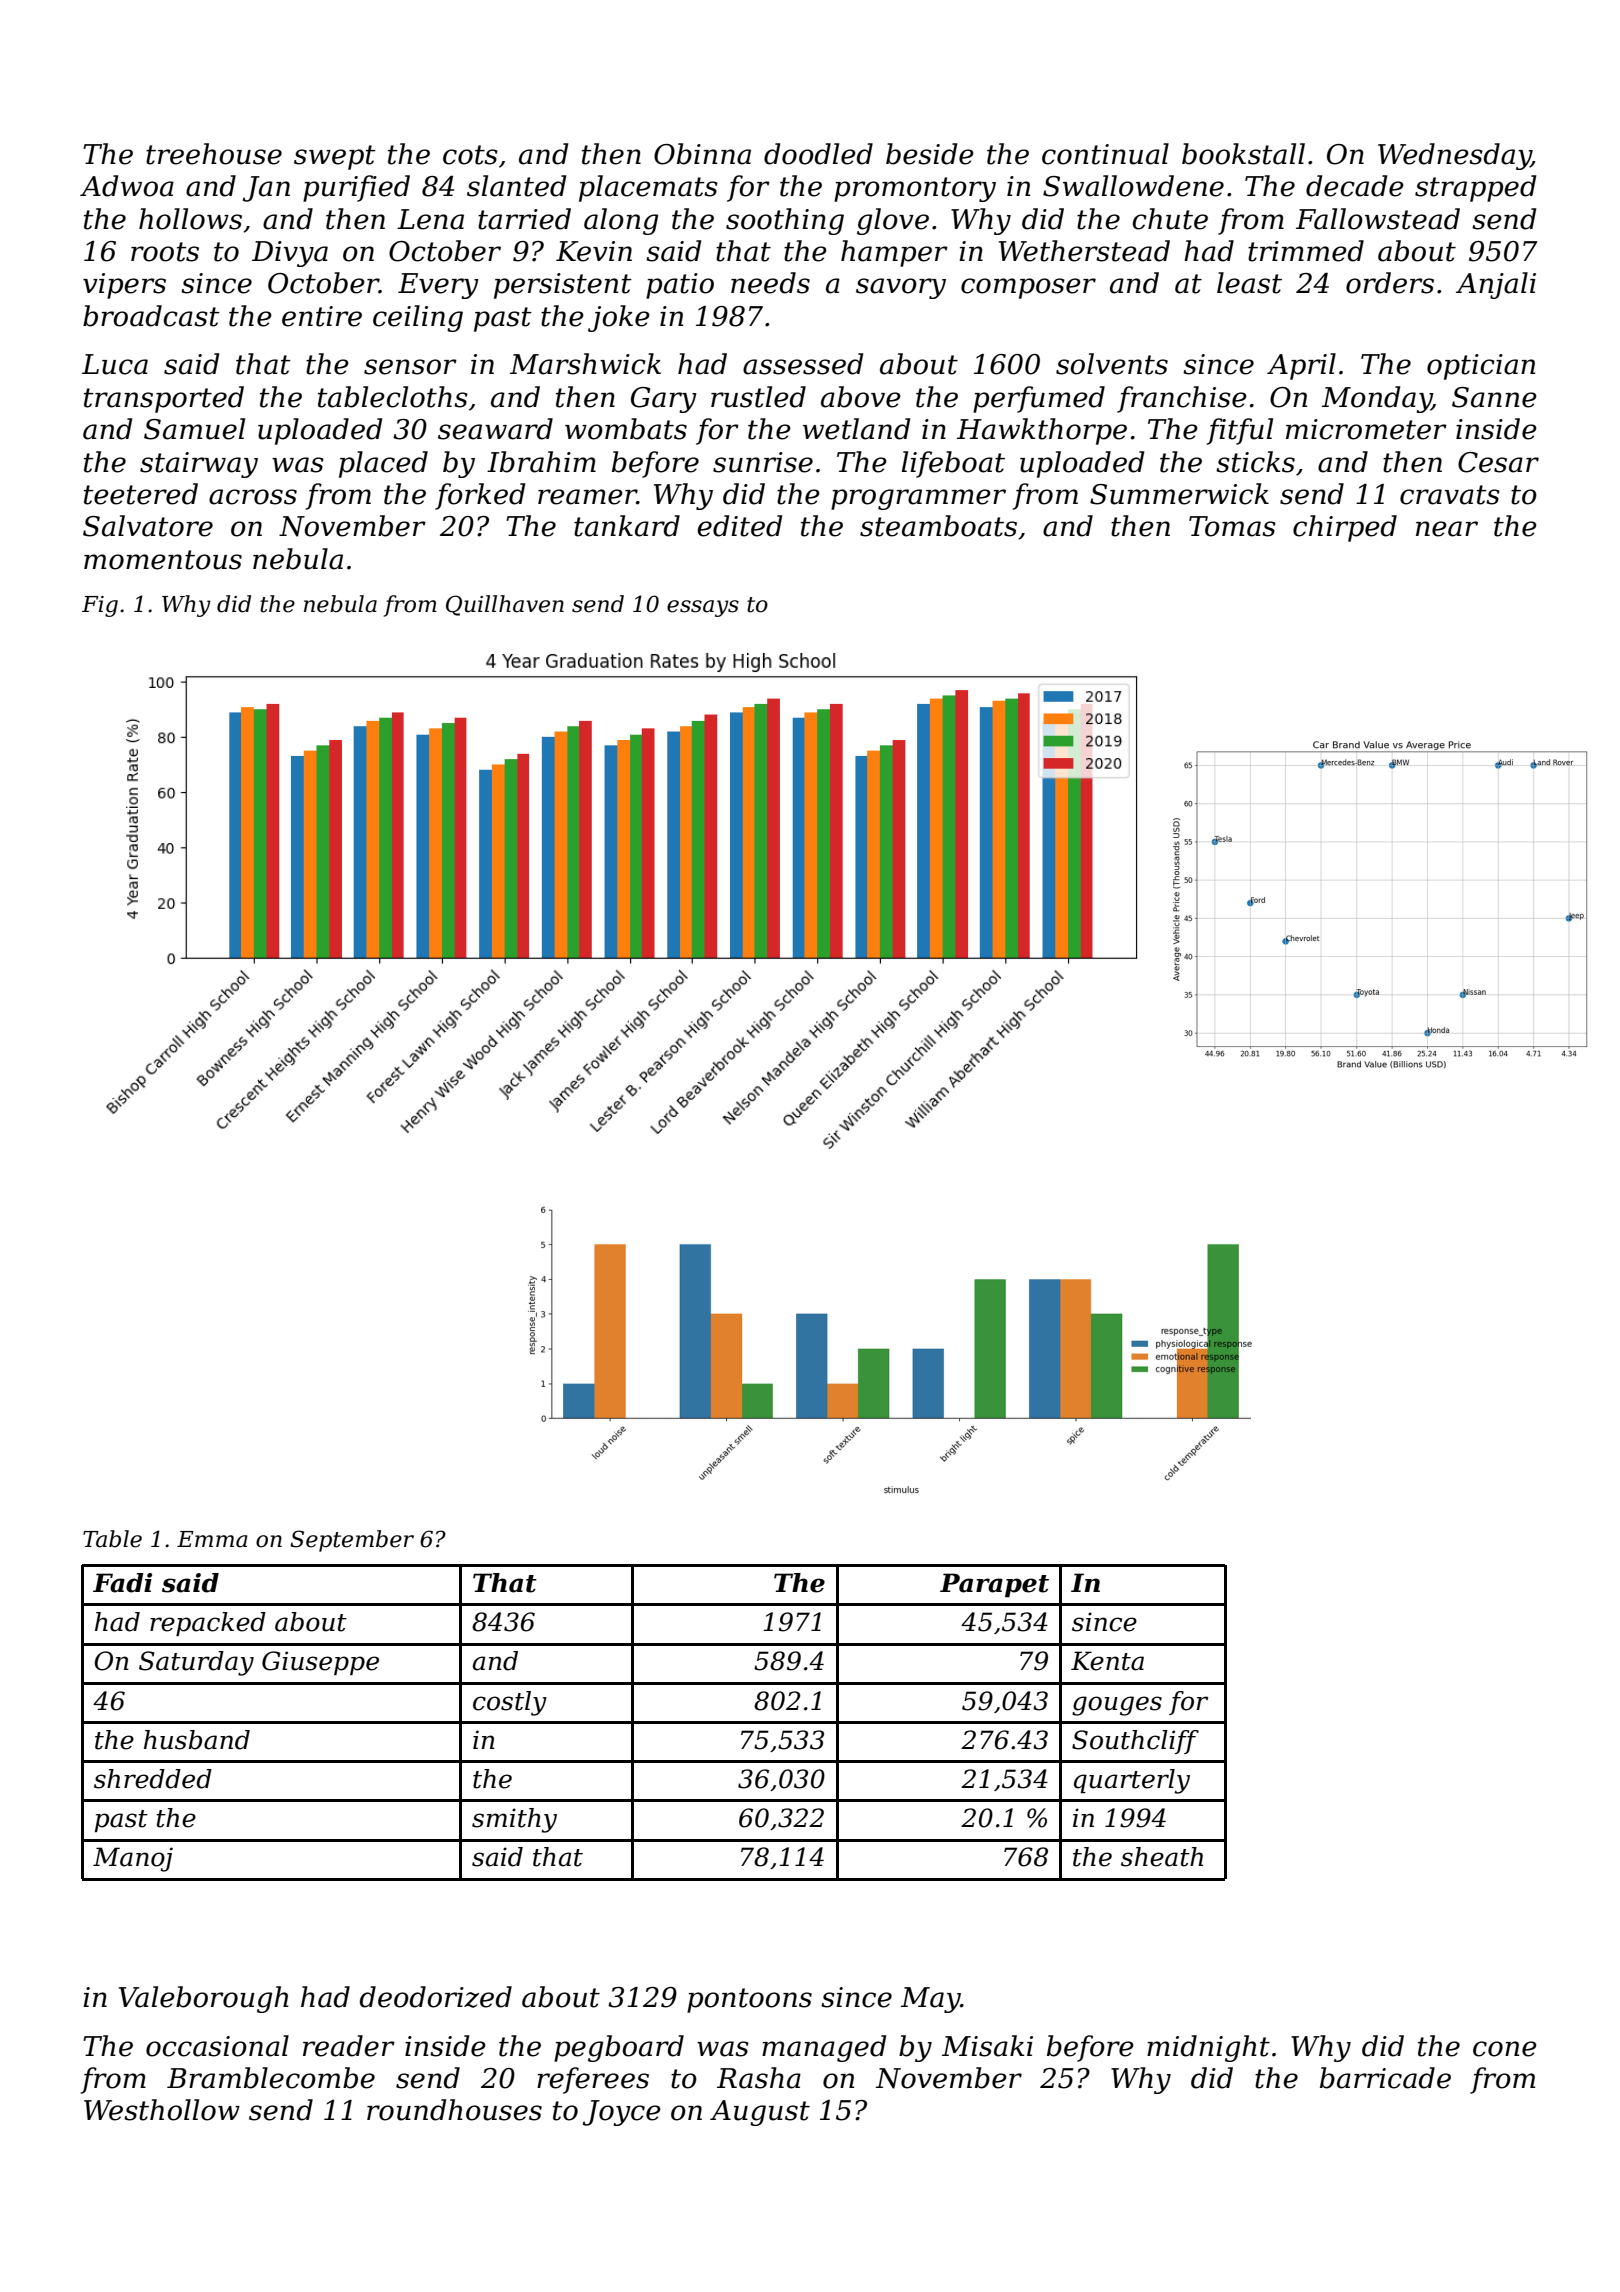 The height and width of the screenshot is (2292, 1620). What do you see at coordinates (1162, 1857) in the screenshot?
I see `sheath` at bounding box center [1162, 1857].
